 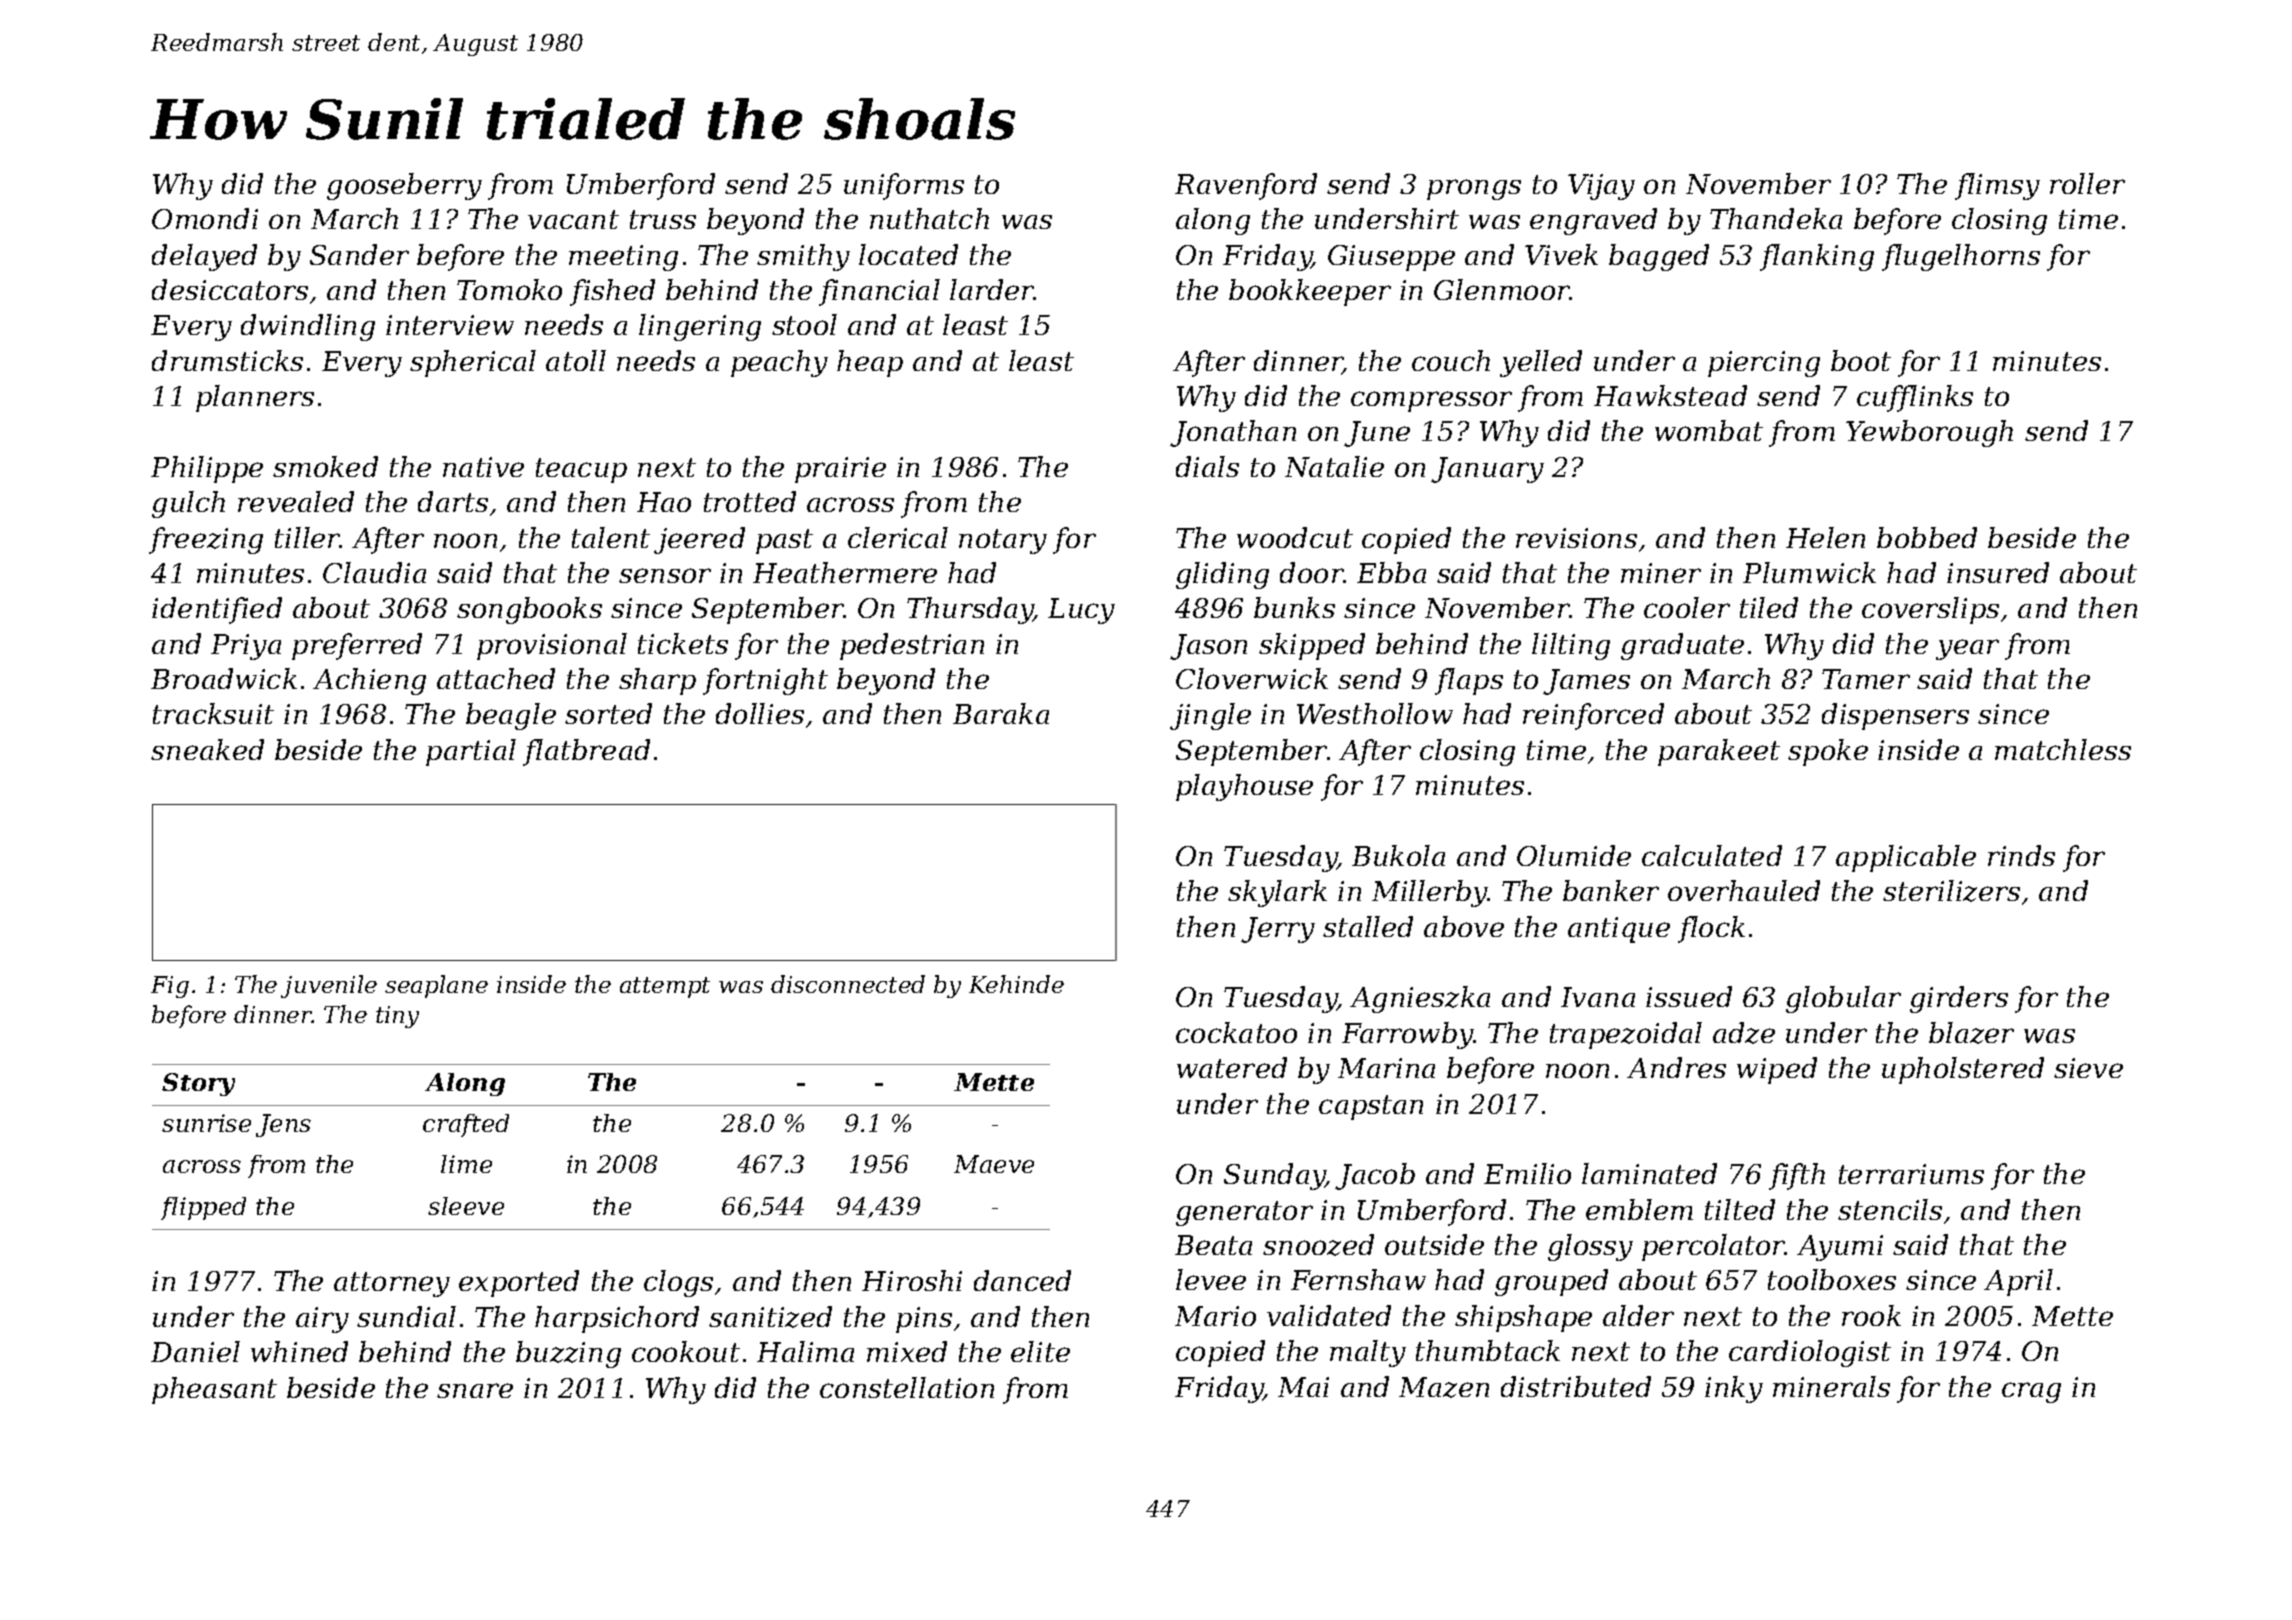 I want to click on Daniel, so click(x=195, y=1351).
